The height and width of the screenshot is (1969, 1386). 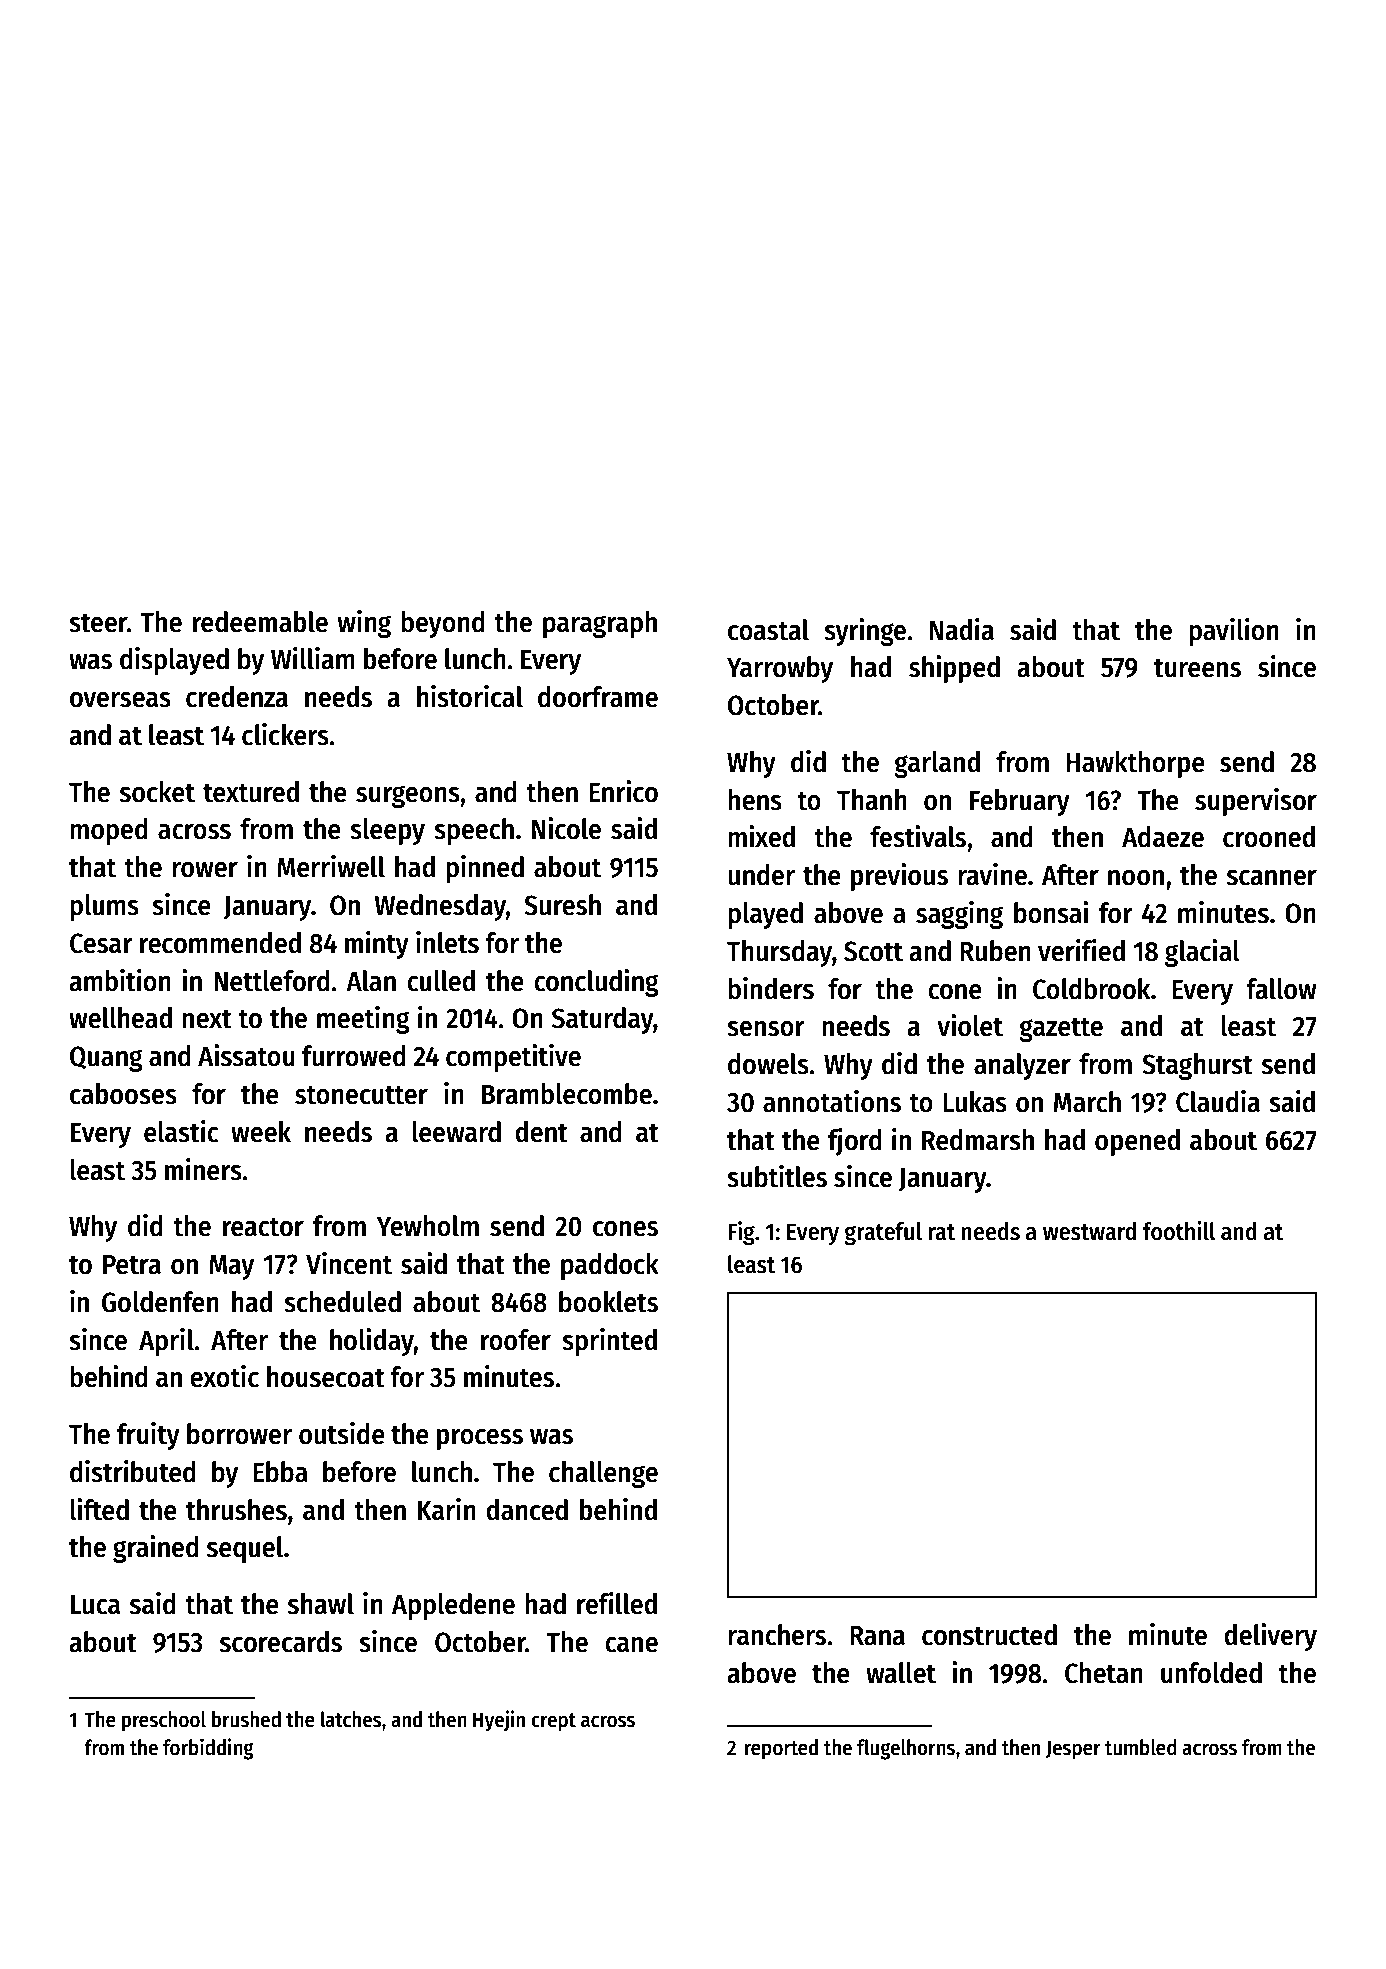 I want to click on sleepy, so click(x=387, y=831).
